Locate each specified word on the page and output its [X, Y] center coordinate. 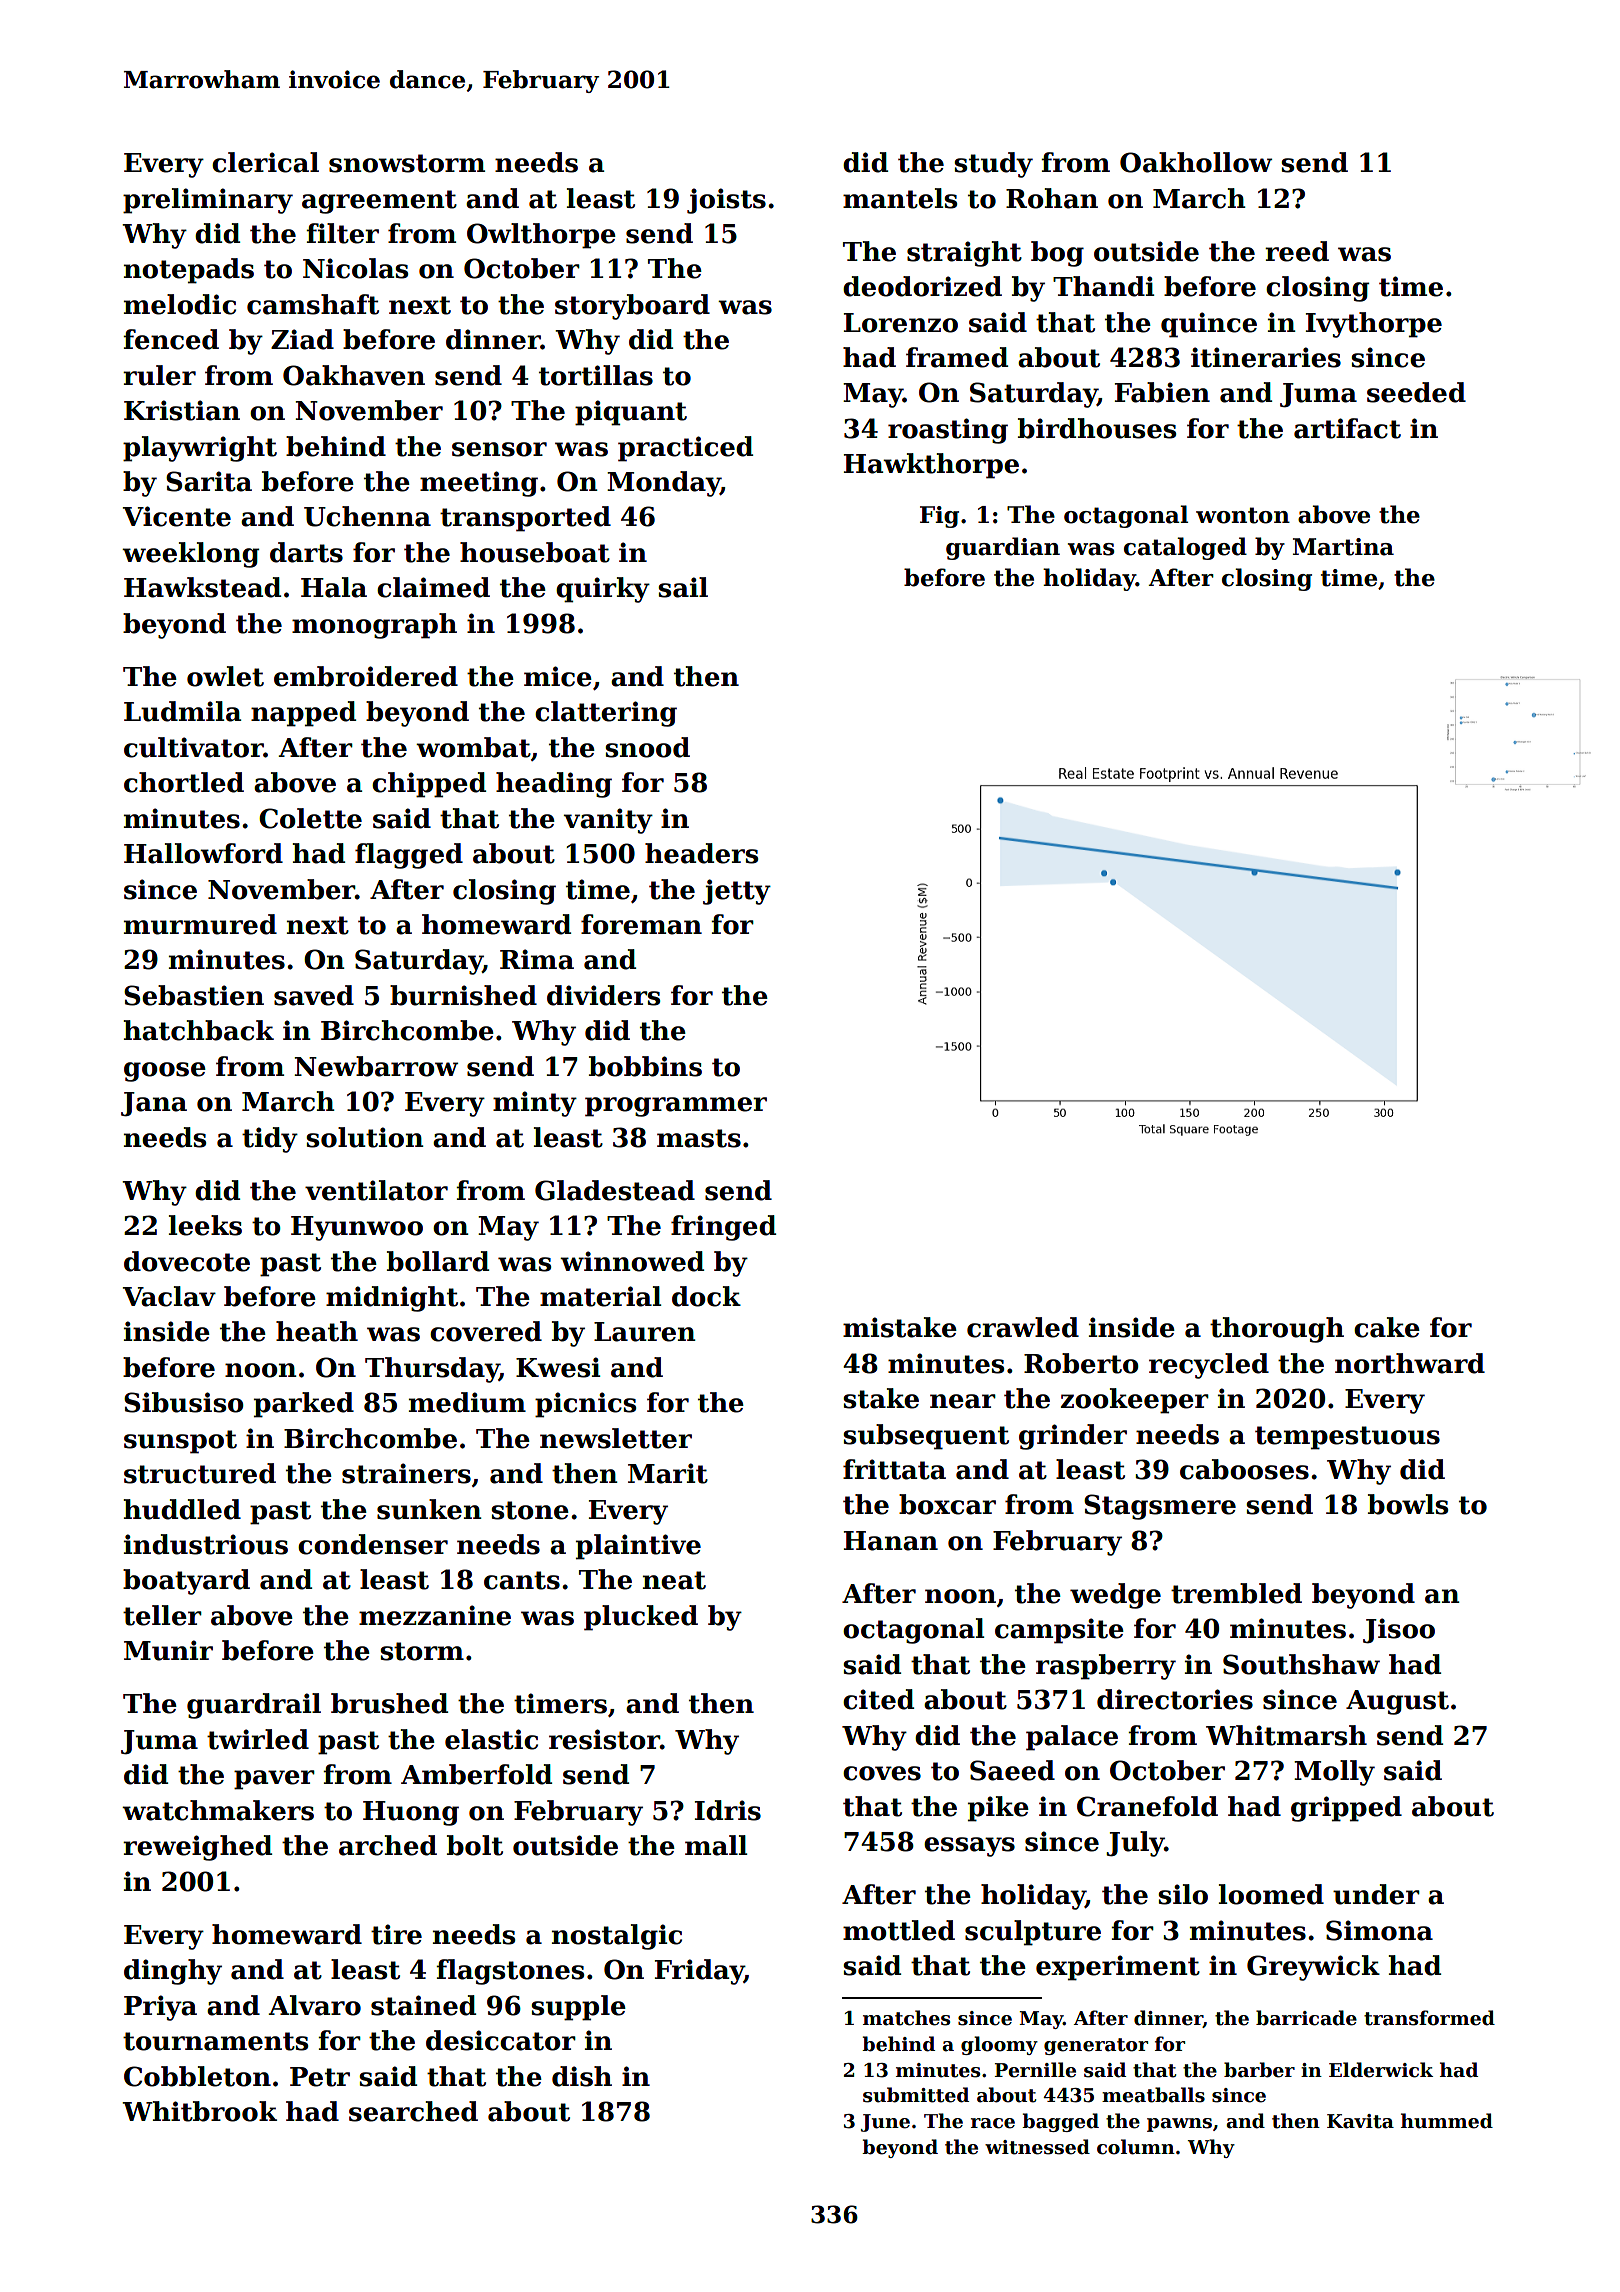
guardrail [254, 1706]
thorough [1277, 1330]
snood [647, 747]
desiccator [501, 2040]
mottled [899, 1930]
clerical [265, 162]
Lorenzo [901, 323]
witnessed [1037, 2147]
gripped [1346, 1809]
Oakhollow [1196, 162]
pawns [1179, 2125]
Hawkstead [202, 587]
